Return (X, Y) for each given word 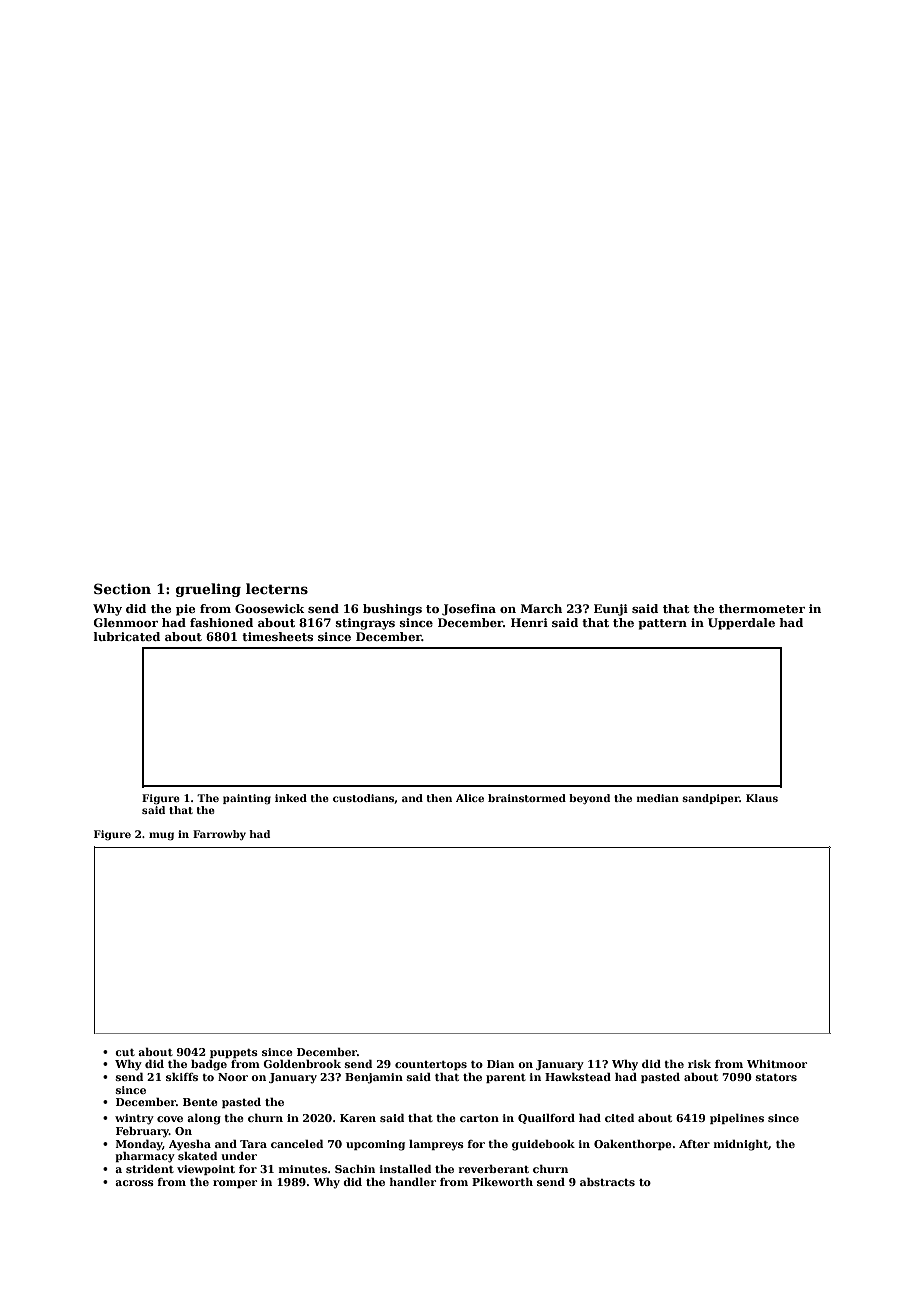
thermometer (762, 608)
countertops (431, 1065)
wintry (134, 1119)
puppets (234, 1053)
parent (506, 1078)
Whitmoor (777, 1064)
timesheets (277, 636)
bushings (392, 610)
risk (699, 1064)
